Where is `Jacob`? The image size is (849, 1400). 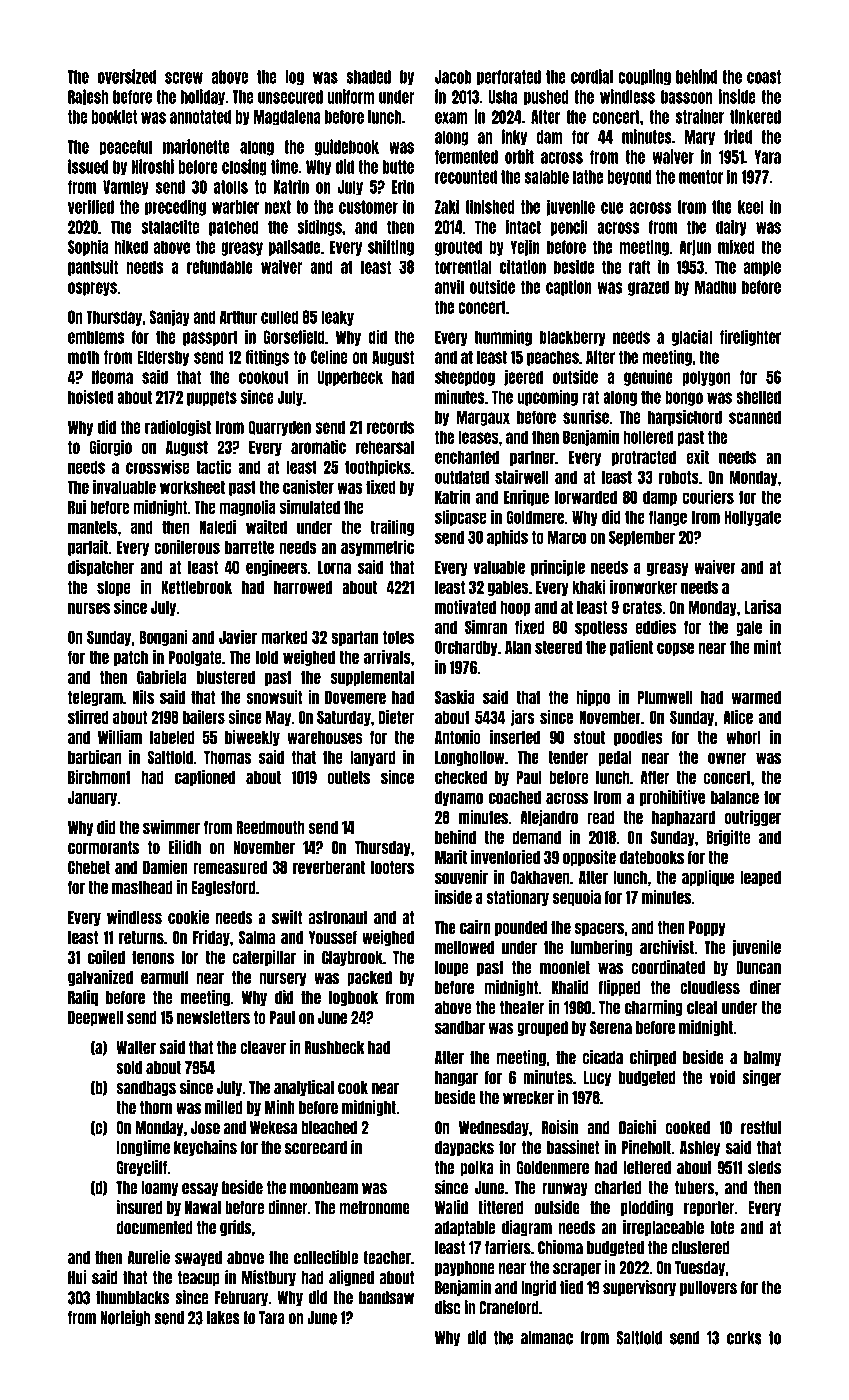
Jacob is located at coordinates (453, 77).
